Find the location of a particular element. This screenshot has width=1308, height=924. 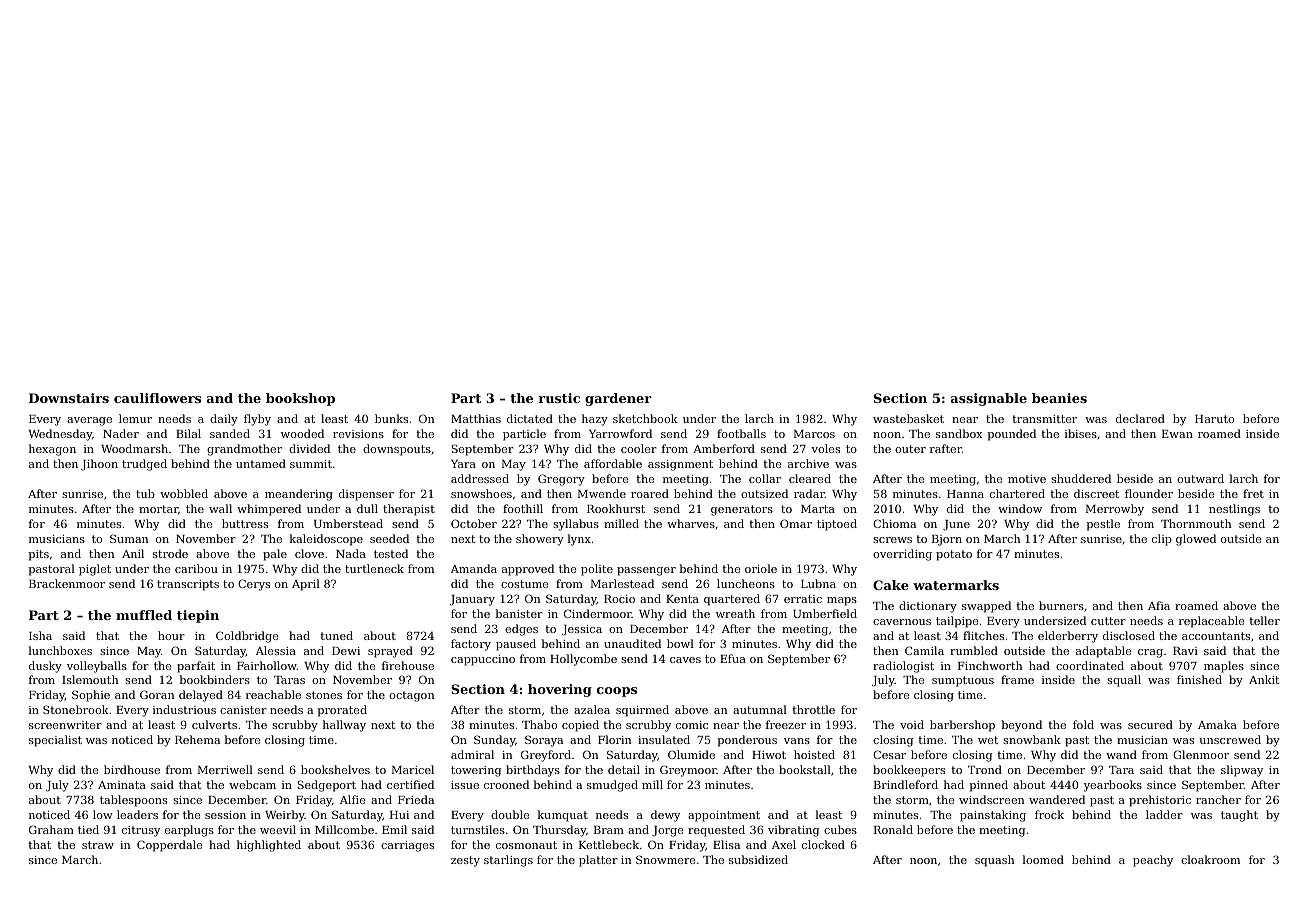

appointment is located at coordinates (724, 816).
